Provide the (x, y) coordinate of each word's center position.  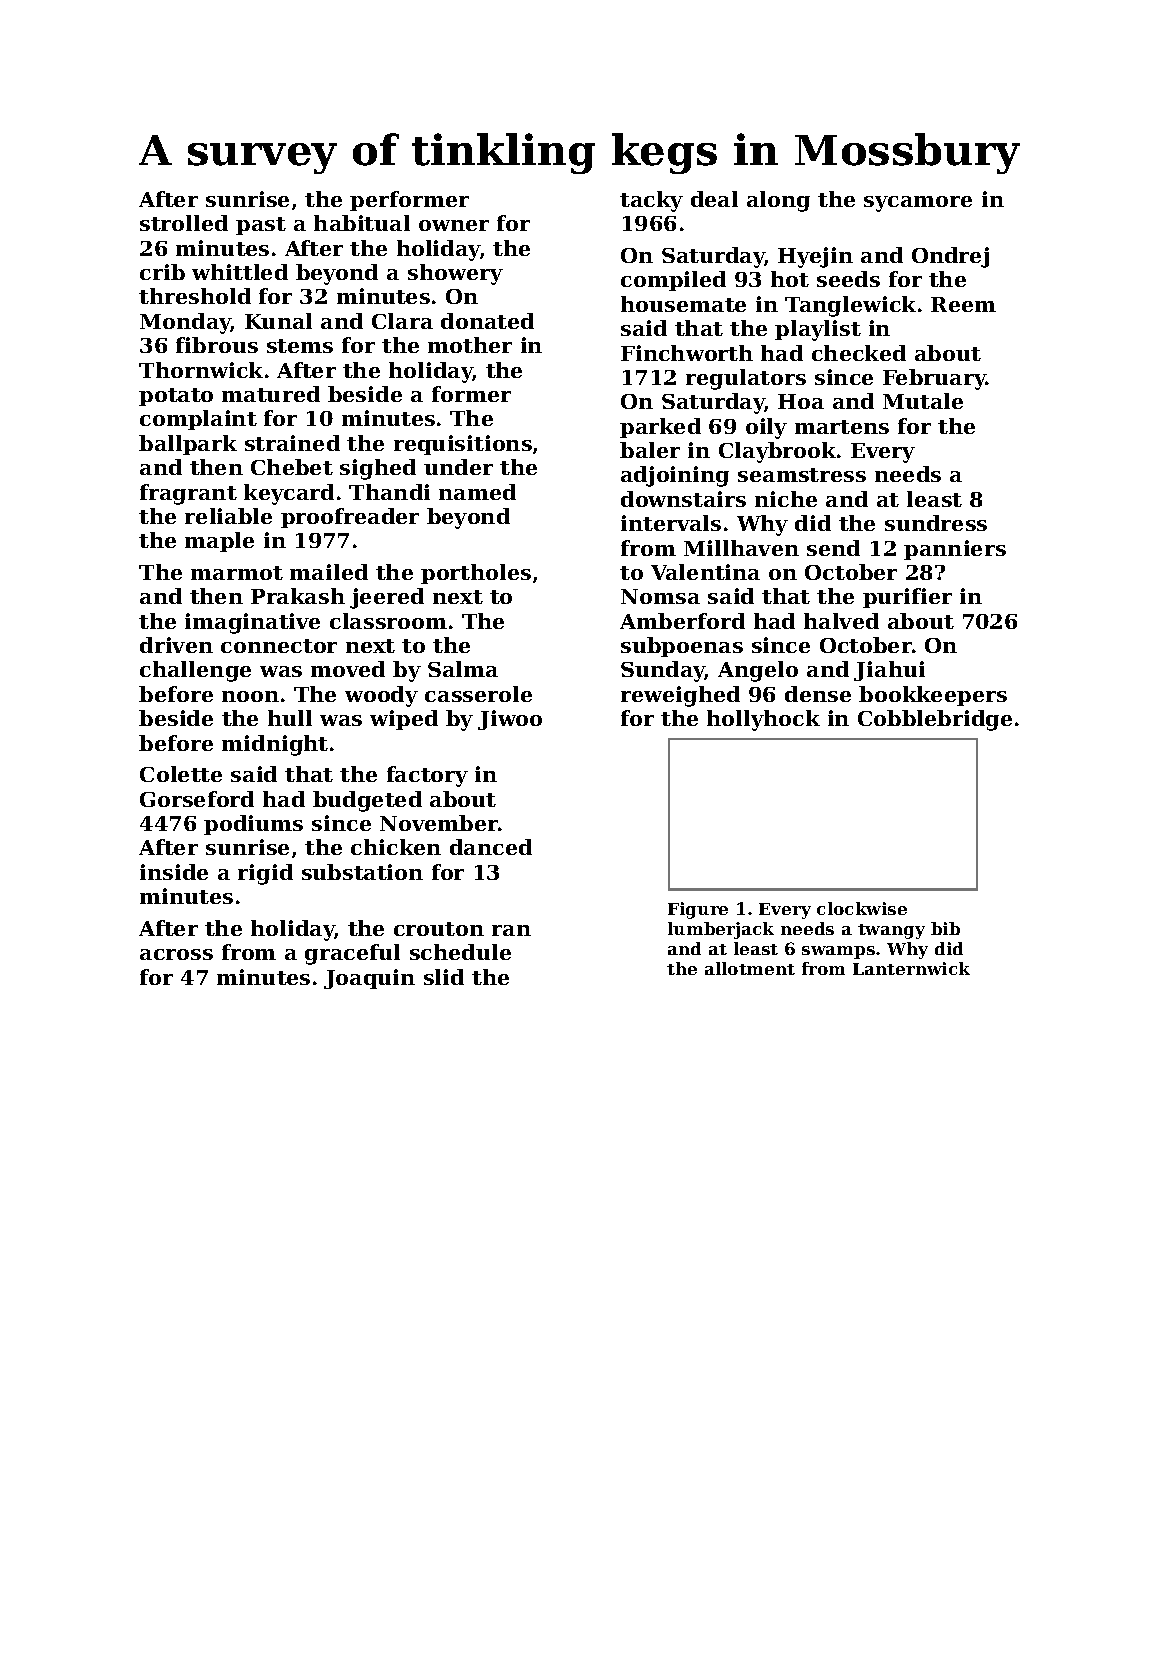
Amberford (682, 621)
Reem (963, 304)
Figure (698, 910)
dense (818, 694)
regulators (746, 379)
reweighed (680, 696)
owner (454, 225)
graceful (352, 954)
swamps (838, 952)
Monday (185, 323)
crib (162, 272)
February (934, 379)
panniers (955, 550)
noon (250, 696)
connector (279, 646)
